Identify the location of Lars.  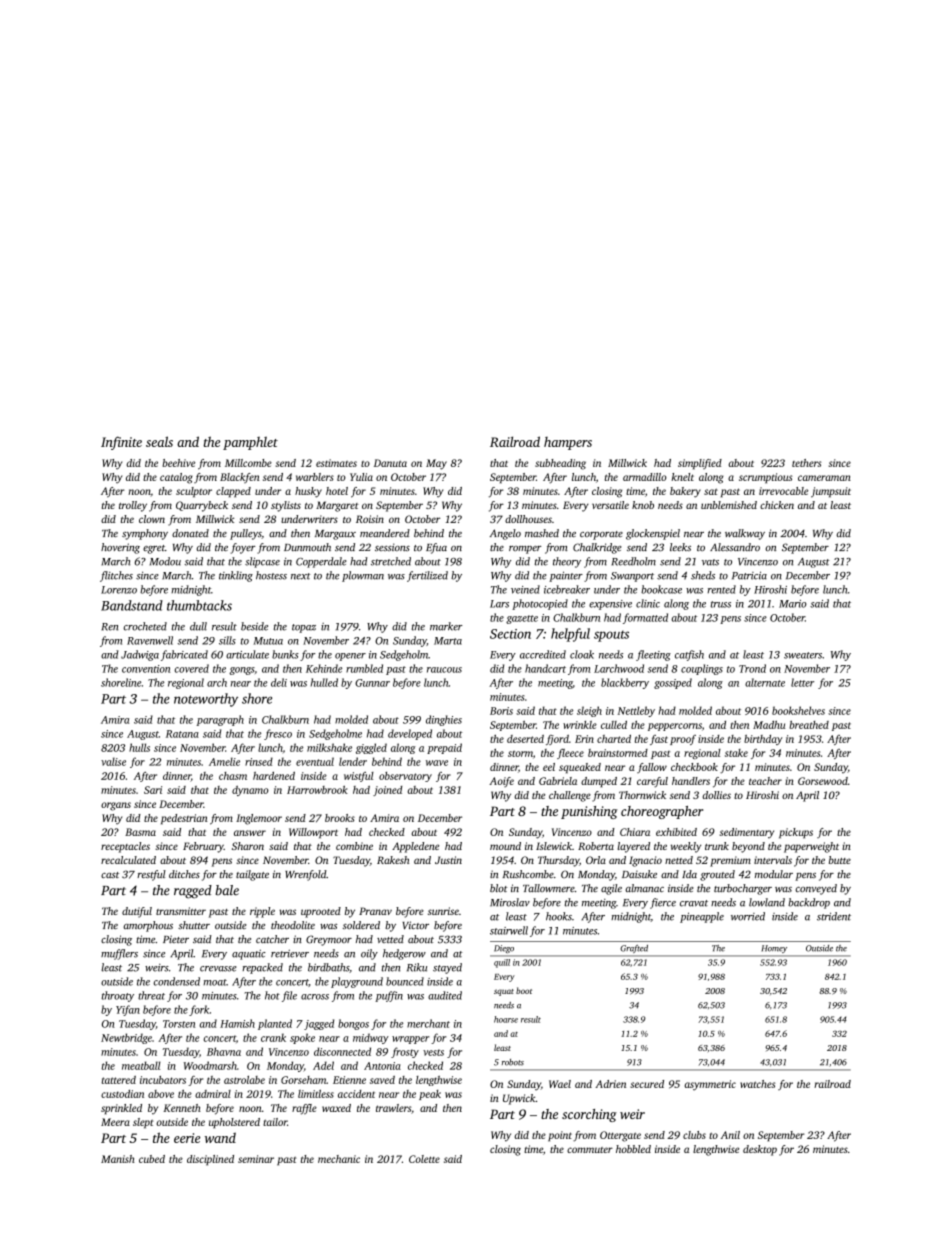
(499, 604).
